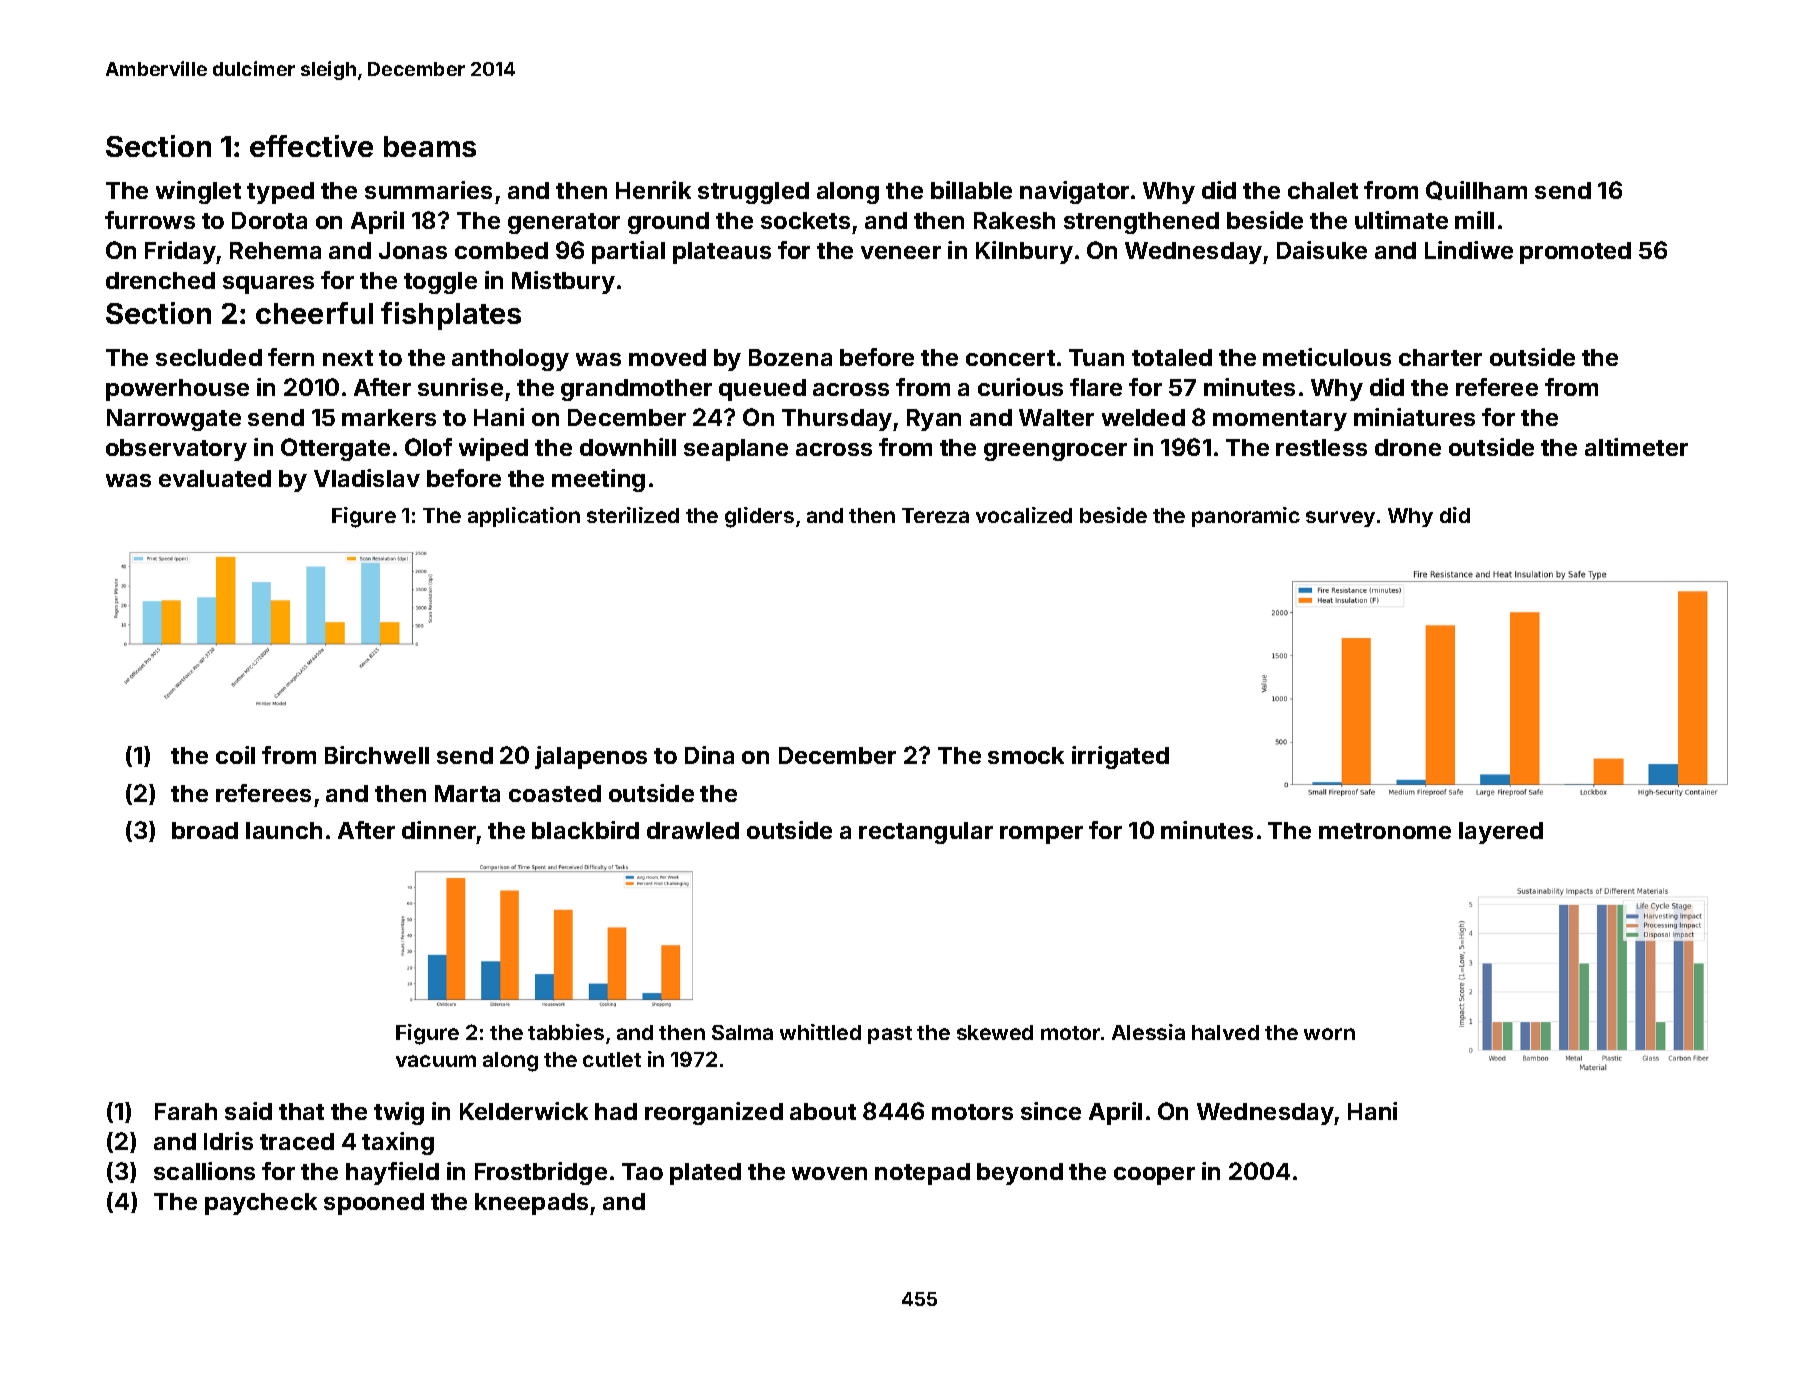 The width and height of the screenshot is (1803, 1393). What do you see at coordinates (524, 517) in the screenshot?
I see `application` at bounding box center [524, 517].
